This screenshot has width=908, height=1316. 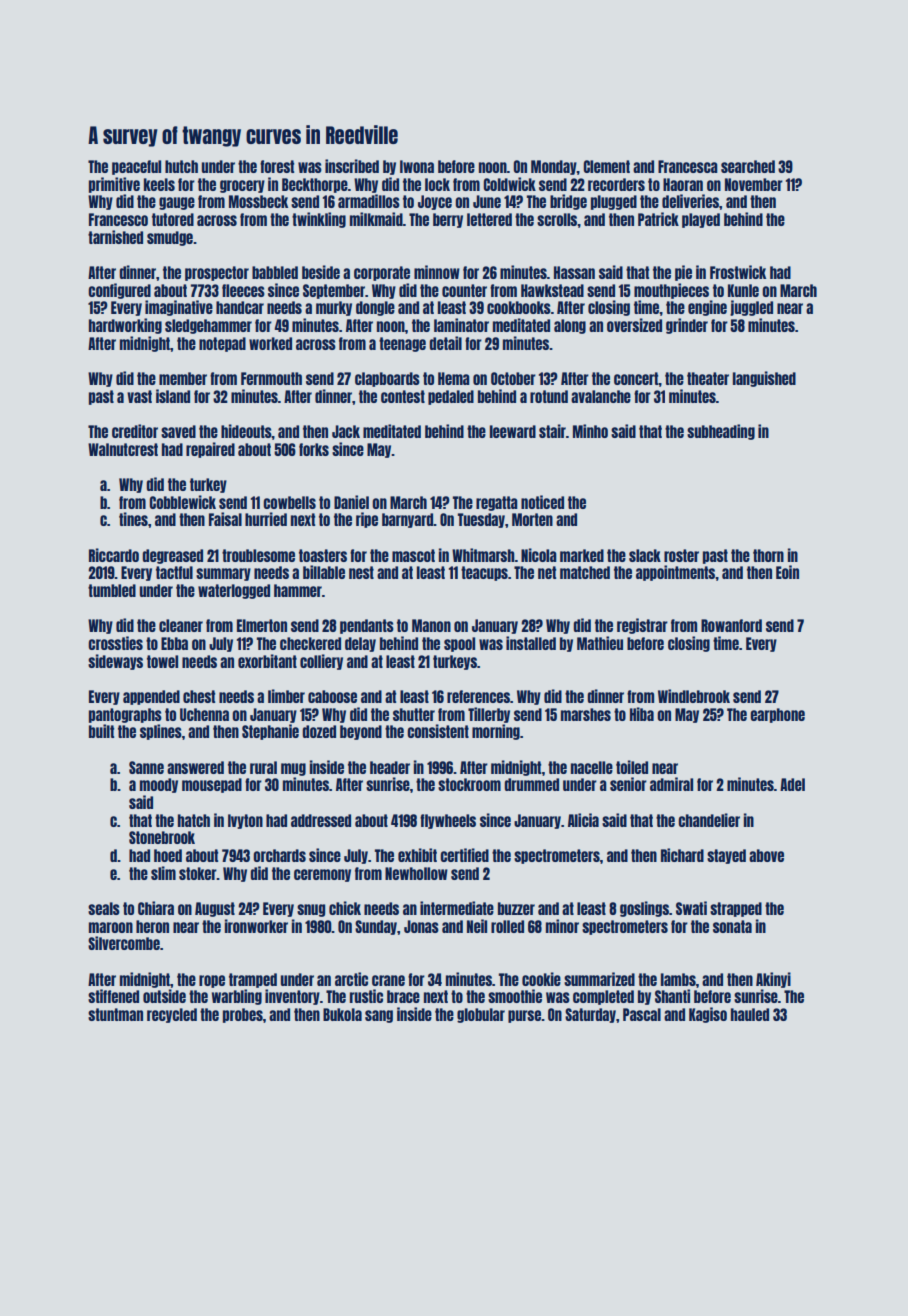 What do you see at coordinates (524, 1016) in the screenshot?
I see `purse` at bounding box center [524, 1016].
